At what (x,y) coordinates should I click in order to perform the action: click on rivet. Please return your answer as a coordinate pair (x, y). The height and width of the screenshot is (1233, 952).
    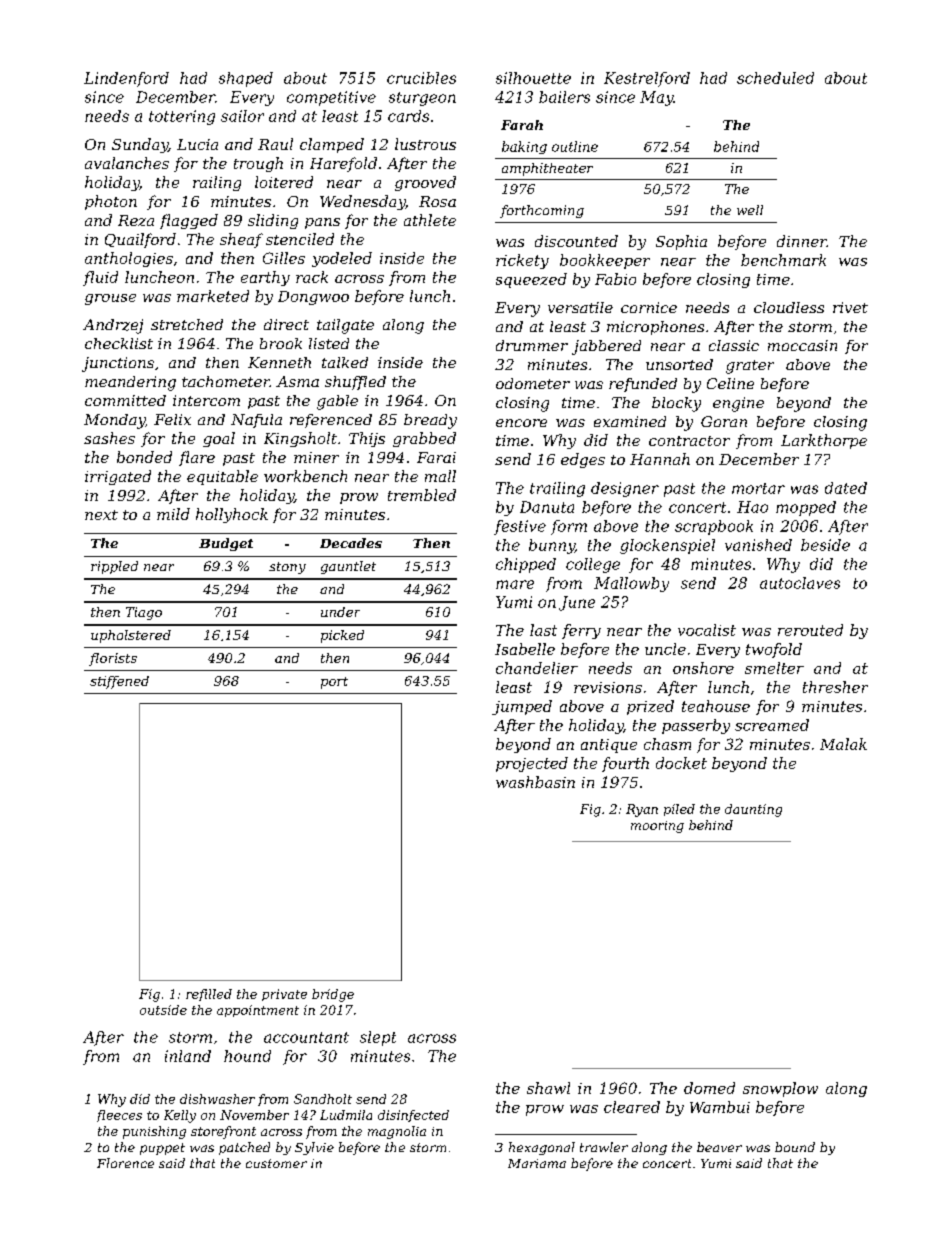
    Looking at the image, I should click on (850, 307).
